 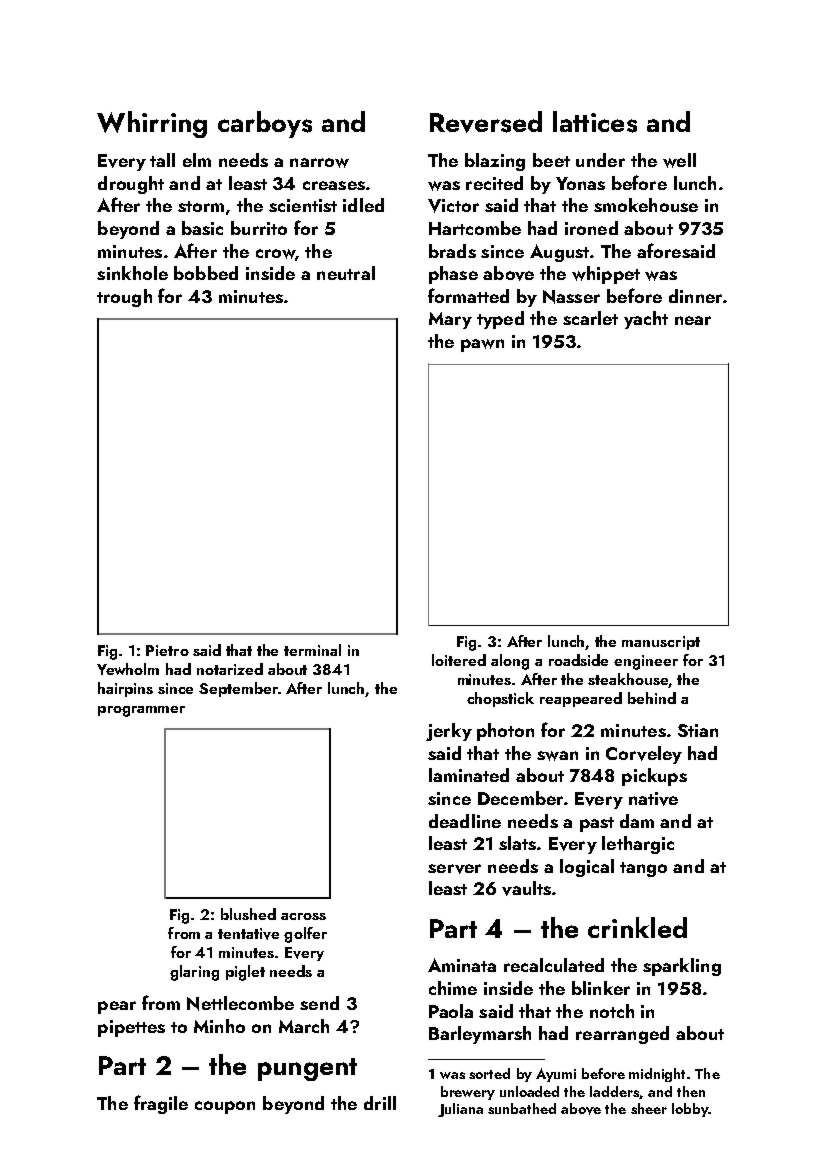 I want to click on fragile, so click(x=161, y=1104).
